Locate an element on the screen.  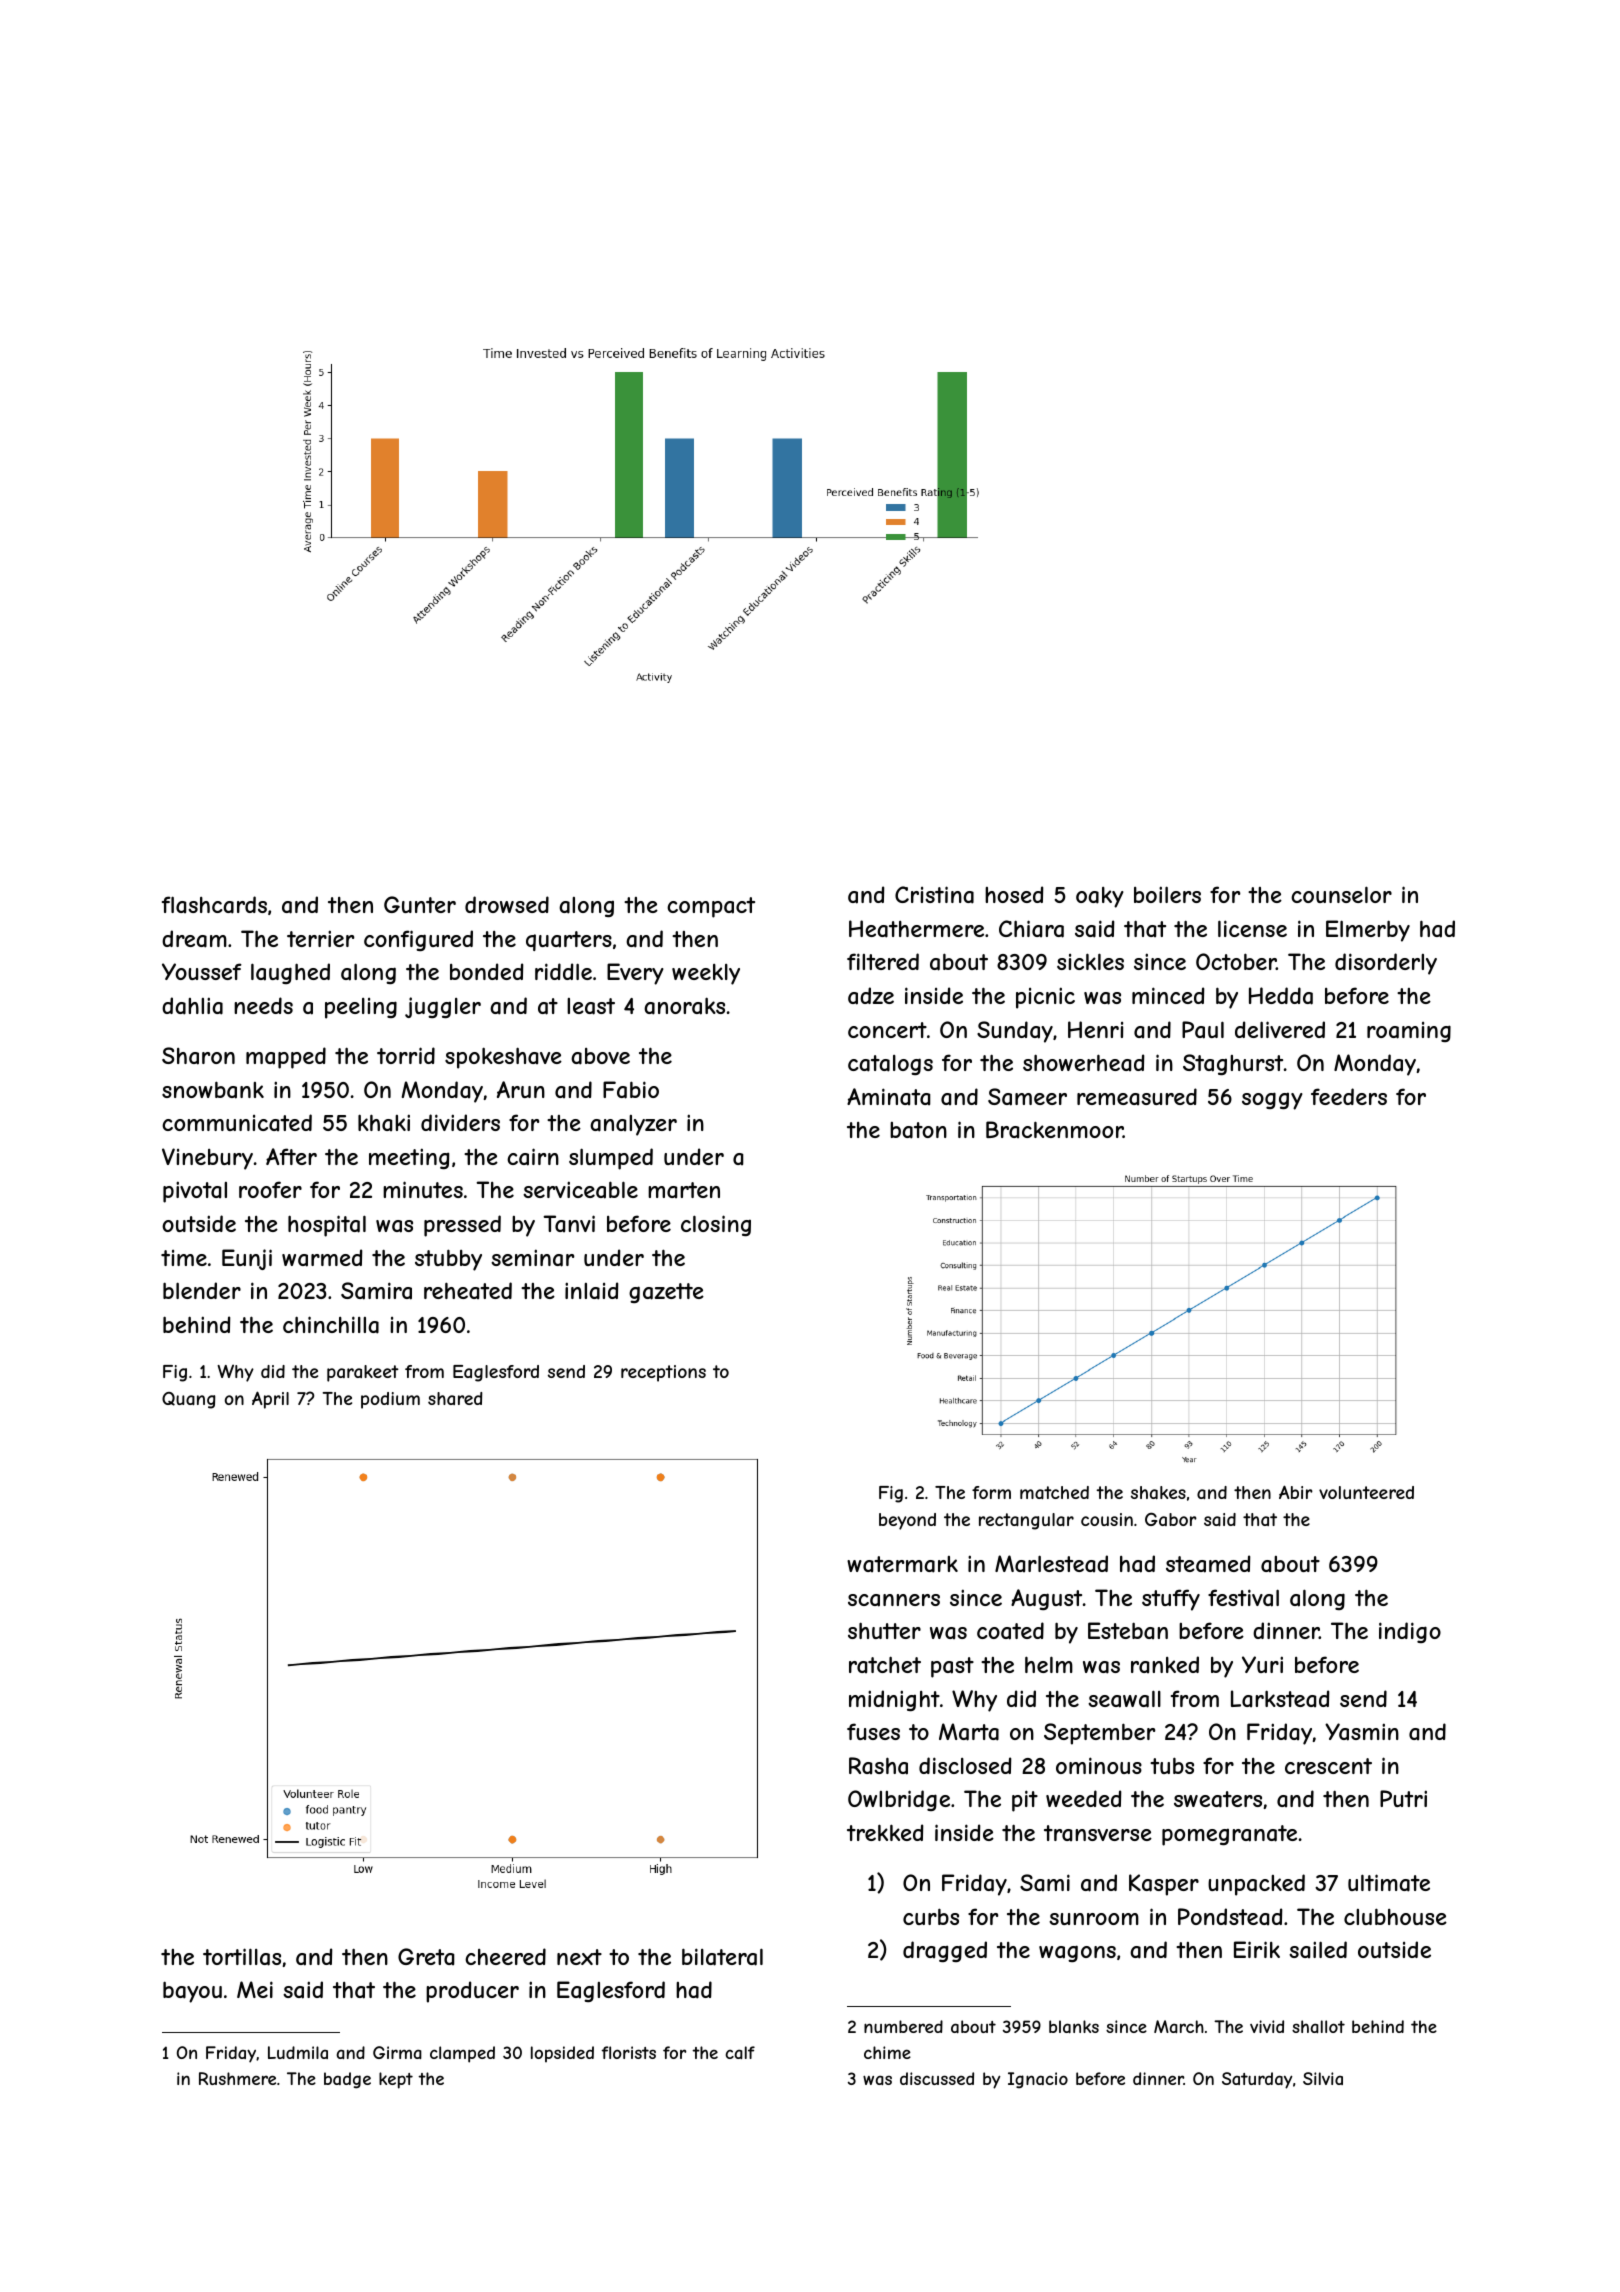
coated is located at coordinates (1010, 1631).
